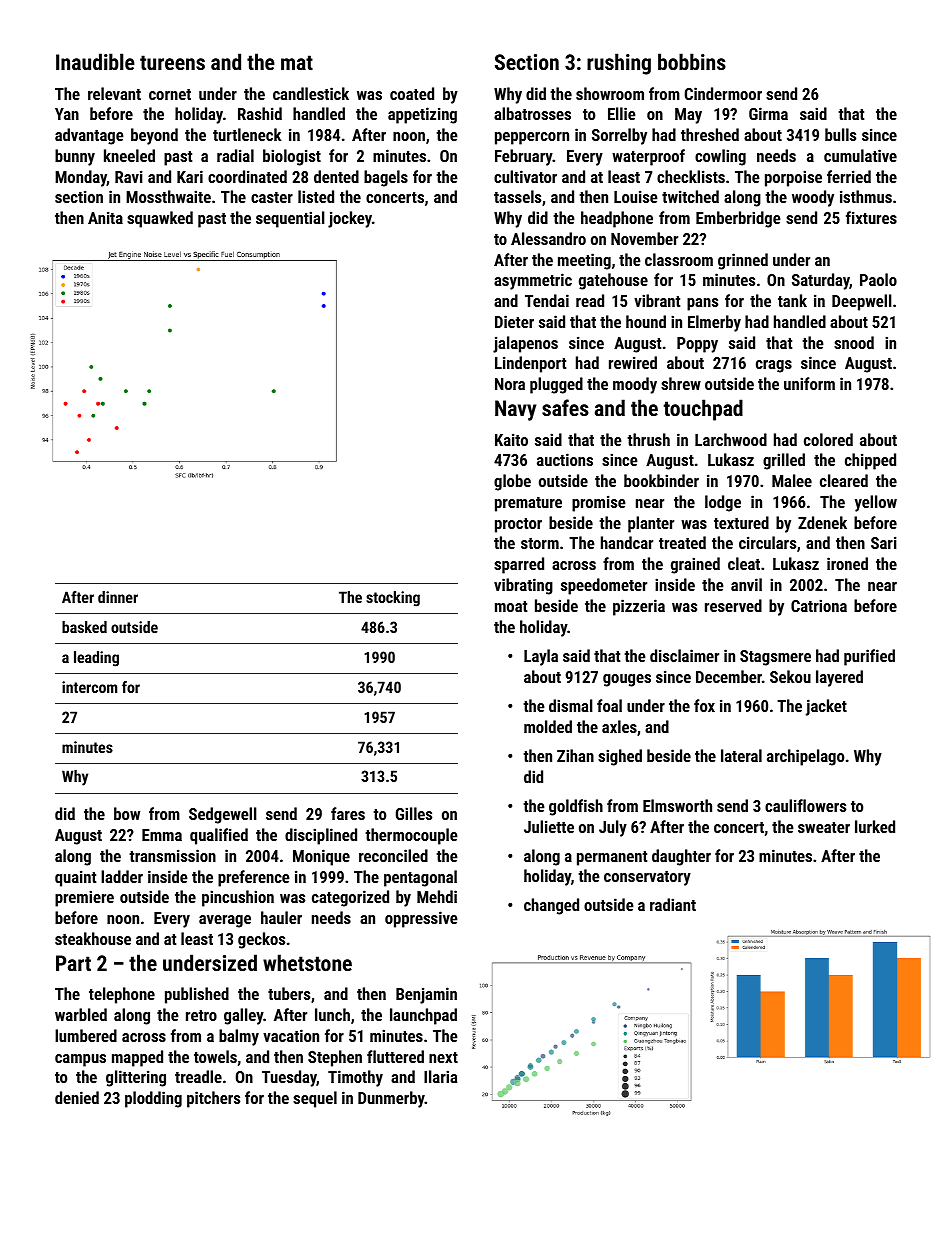 The height and width of the page is (1233, 952). What do you see at coordinates (225, 921) in the page?
I see `average` at bounding box center [225, 921].
